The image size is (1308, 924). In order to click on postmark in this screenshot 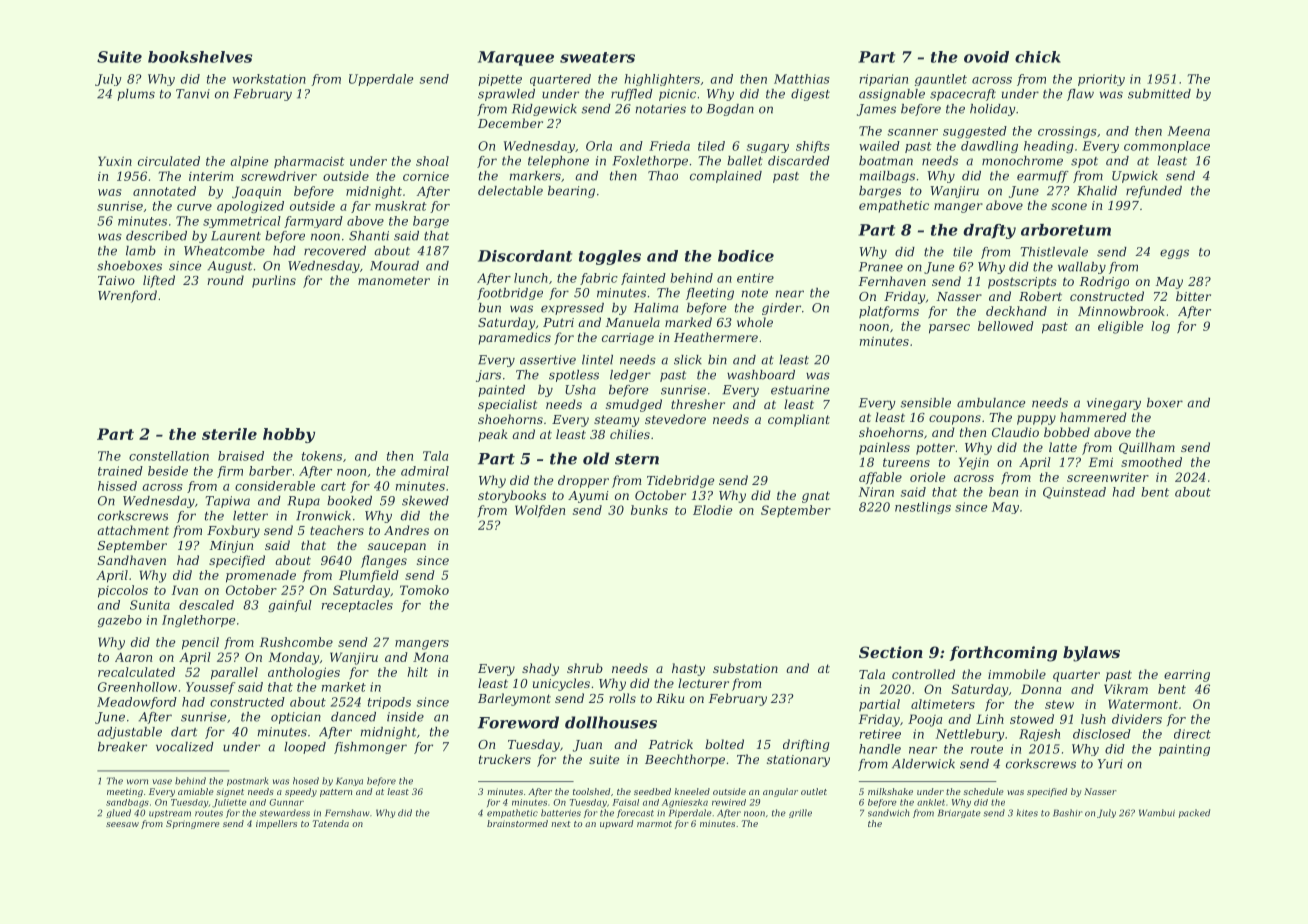, I will do `click(247, 781)`.
